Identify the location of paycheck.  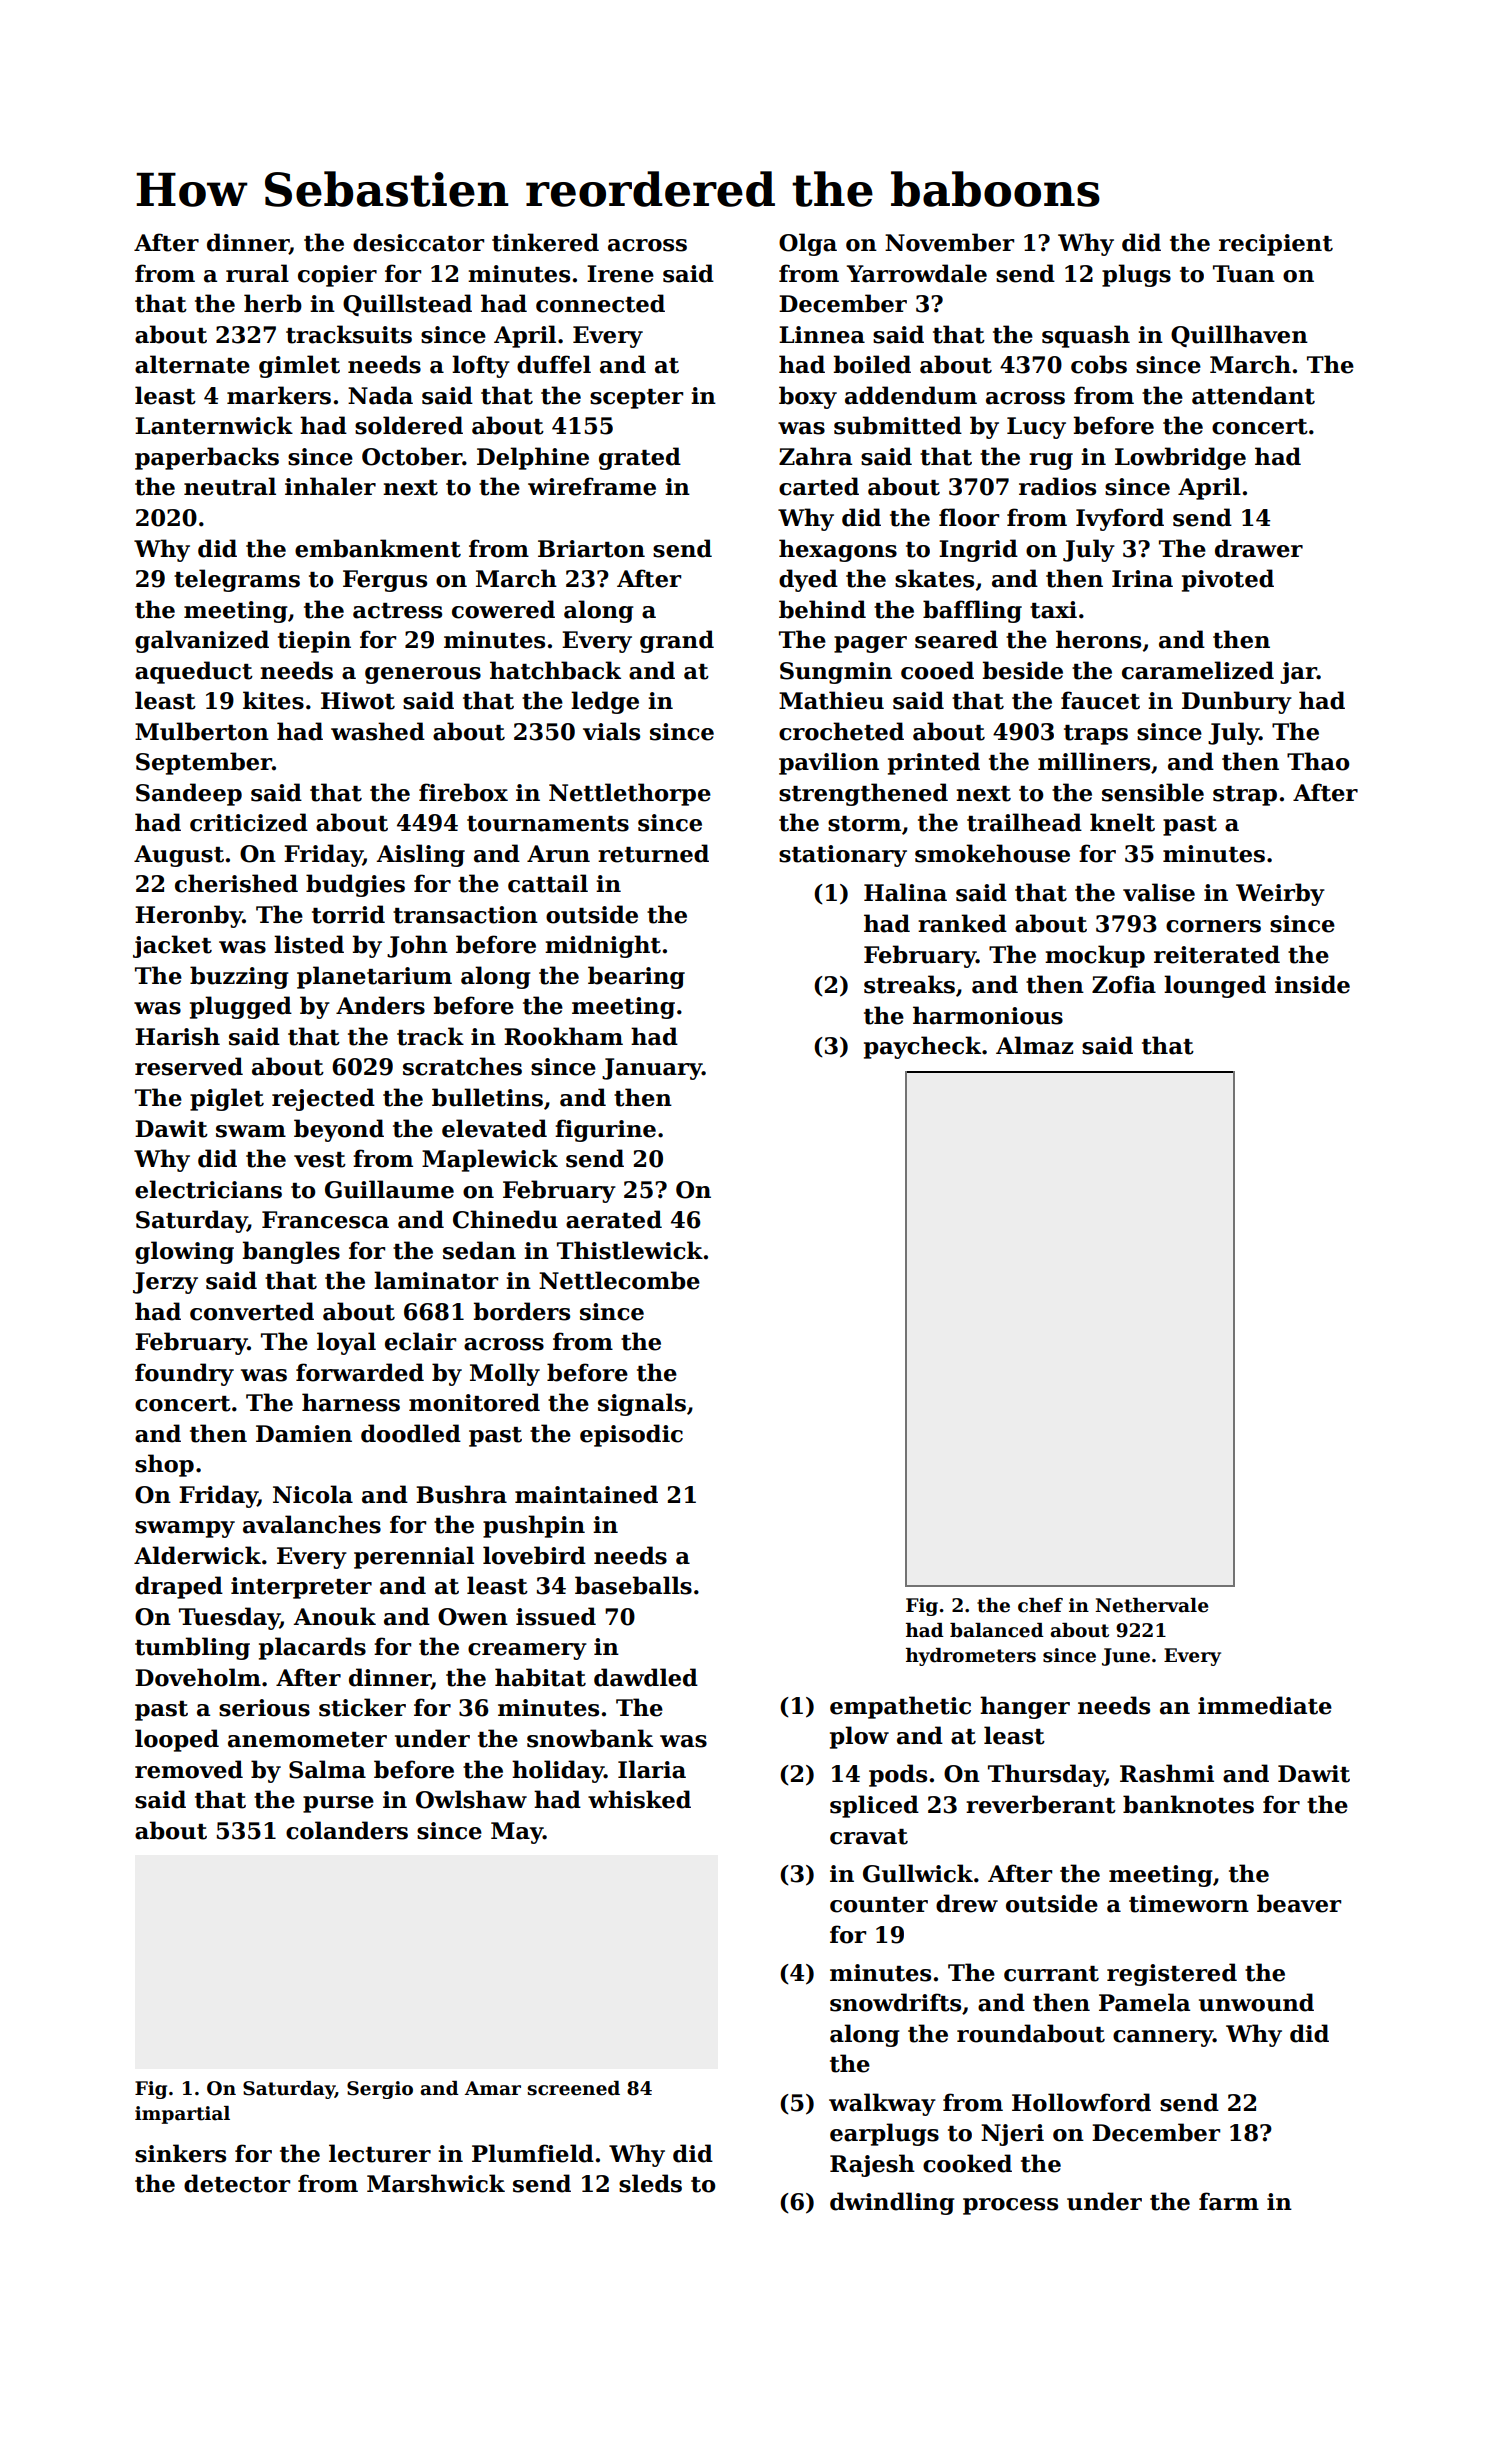
(922, 1047).
